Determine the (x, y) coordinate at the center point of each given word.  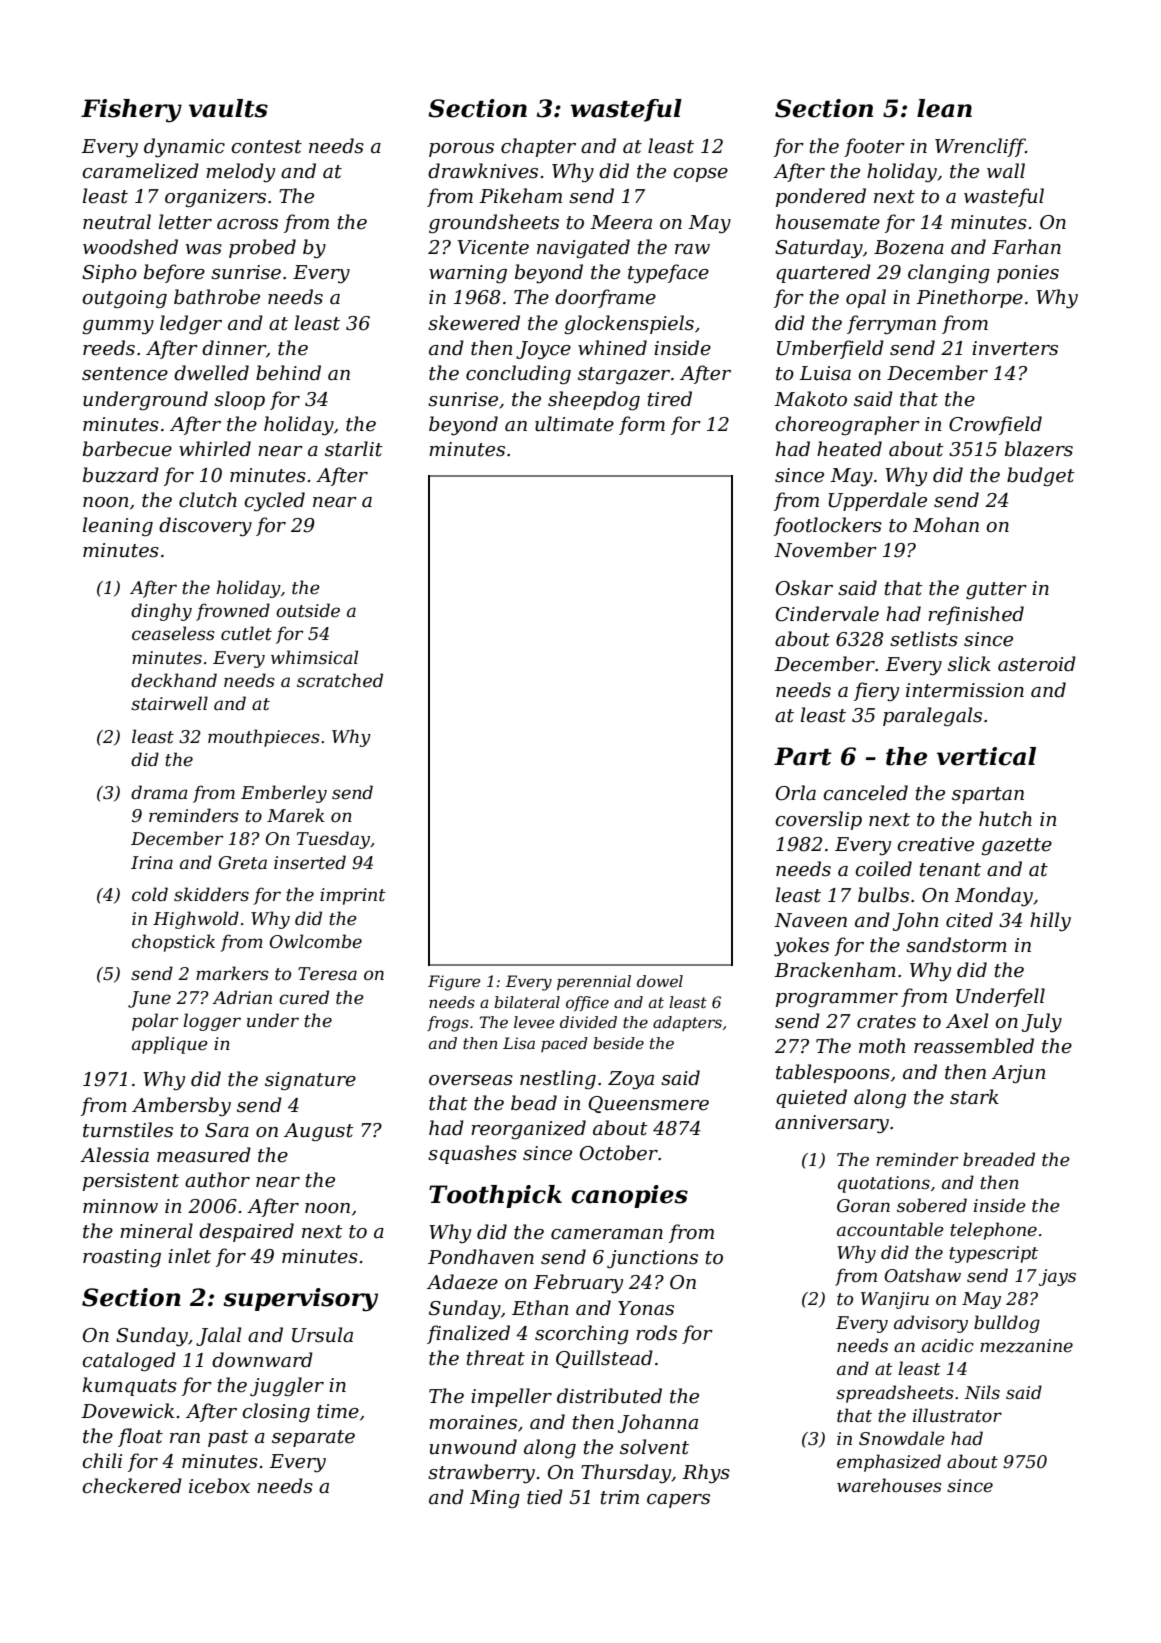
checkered (132, 1486)
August (319, 1132)
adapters (687, 1023)
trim (620, 1497)
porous (461, 150)
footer (874, 147)
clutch (208, 500)
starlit (354, 449)
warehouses (889, 1485)
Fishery (131, 111)
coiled (883, 869)
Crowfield (995, 425)
